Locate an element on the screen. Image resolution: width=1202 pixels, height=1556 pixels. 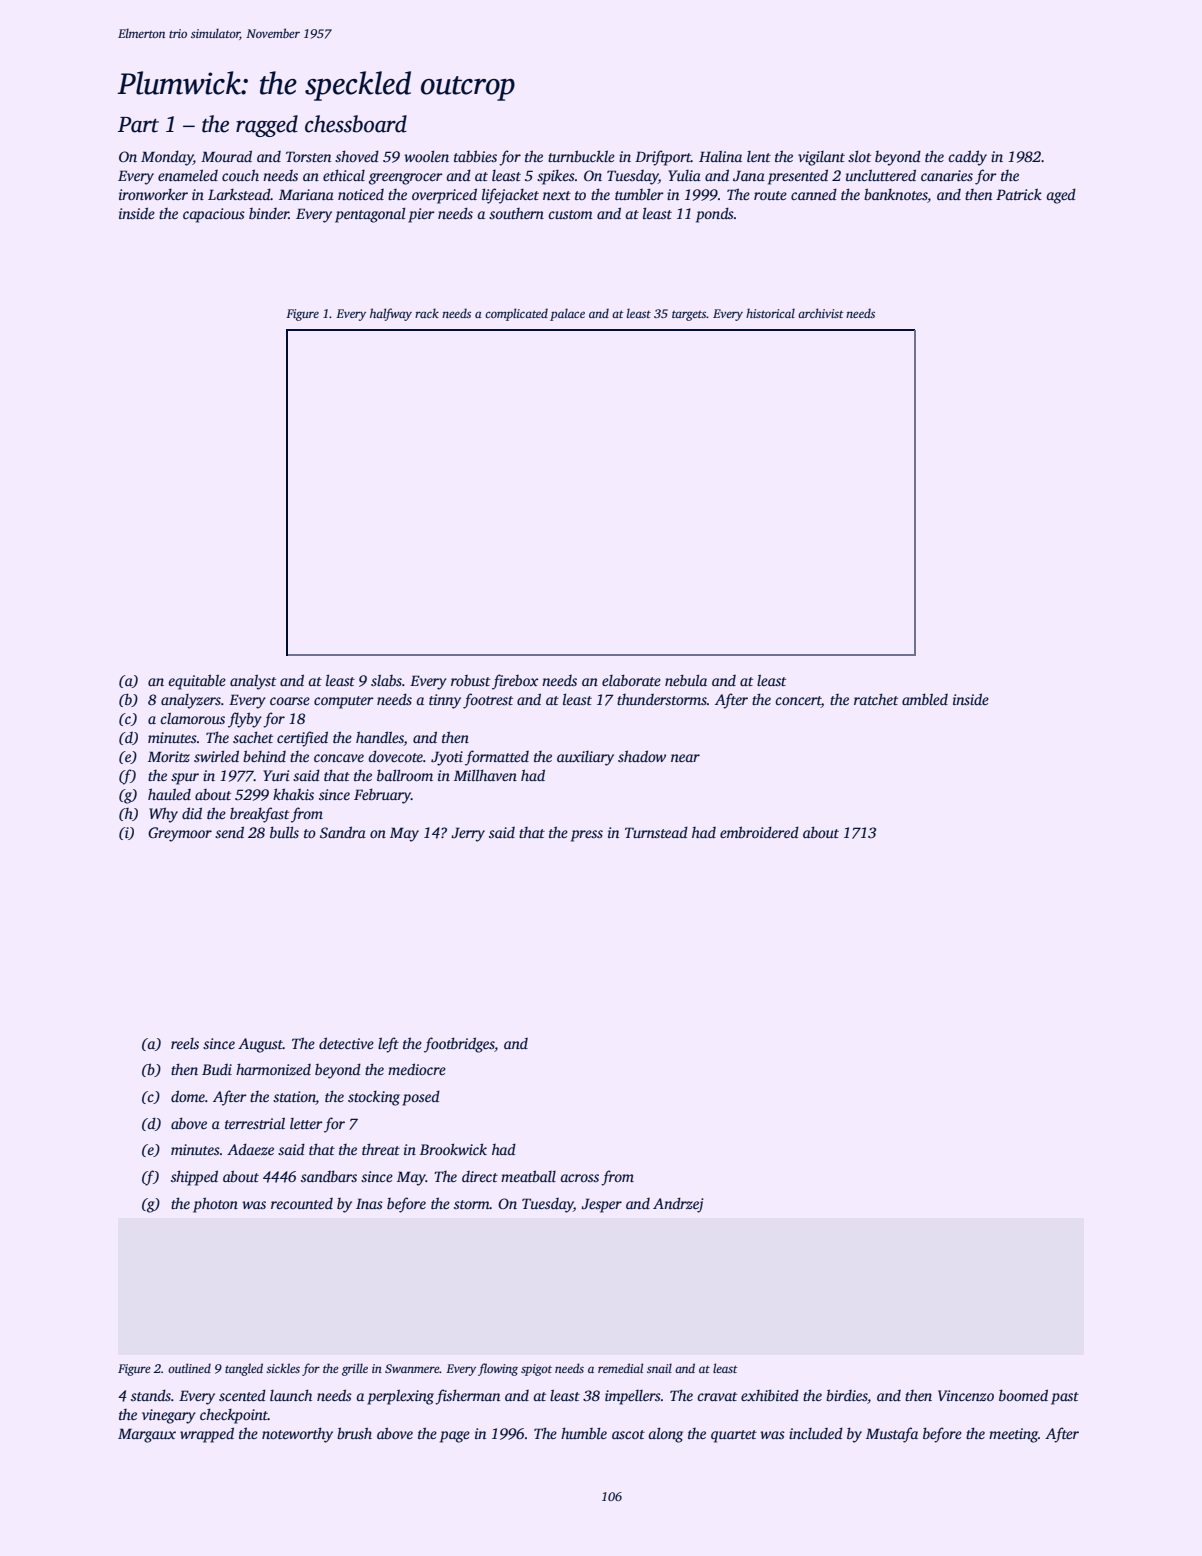
archivist is located at coordinates (821, 313).
